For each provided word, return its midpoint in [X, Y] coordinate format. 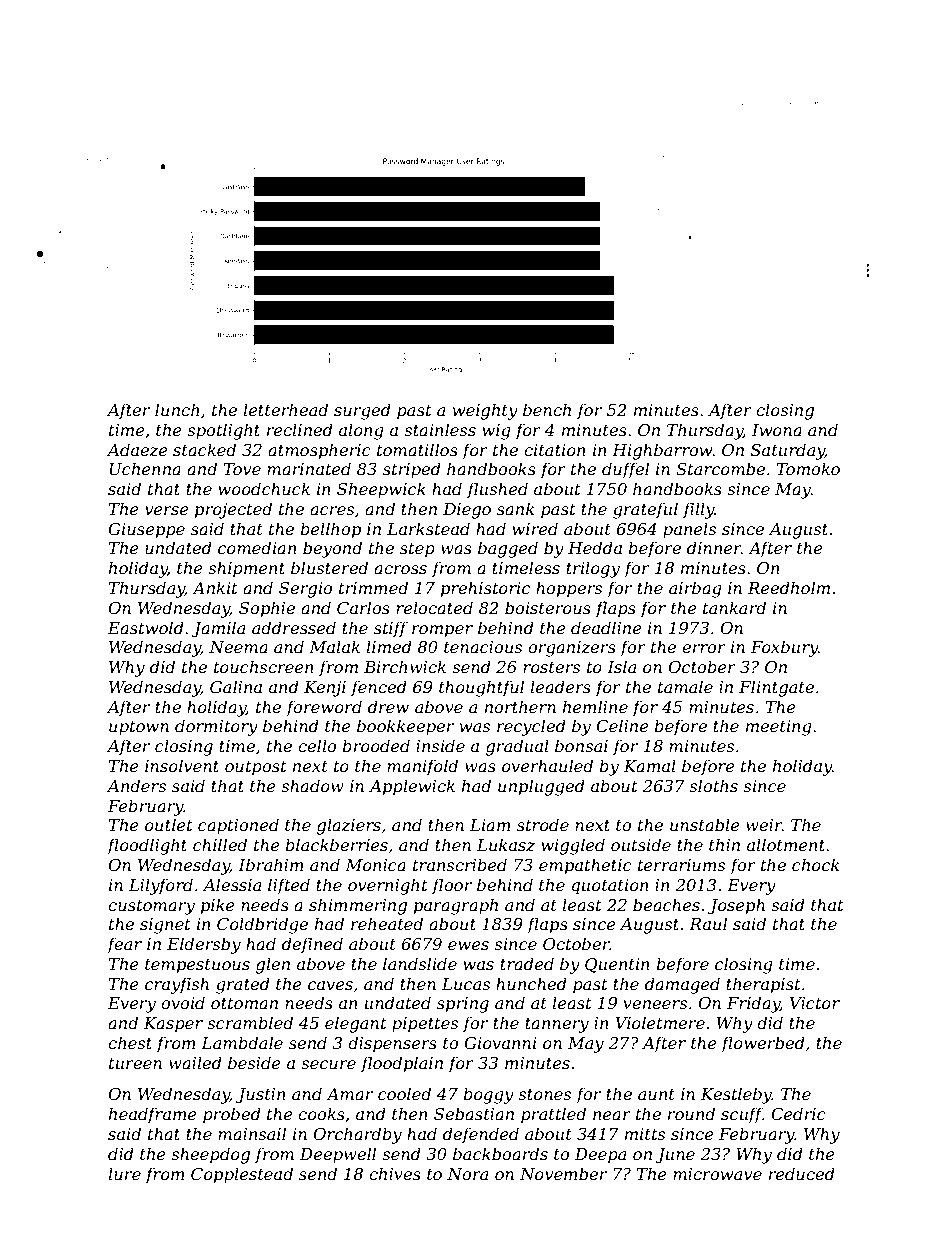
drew [388, 706]
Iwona [777, 430]
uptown [139, 728]
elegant [356, 1024]
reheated [387, 923]
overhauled [547, 765]
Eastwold [146, 627]
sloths [713, 785]
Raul [708, 923]
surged [362, 411]
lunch [177, 409]
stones [544, 1094]
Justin [261, 1096]
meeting [779, 728]
